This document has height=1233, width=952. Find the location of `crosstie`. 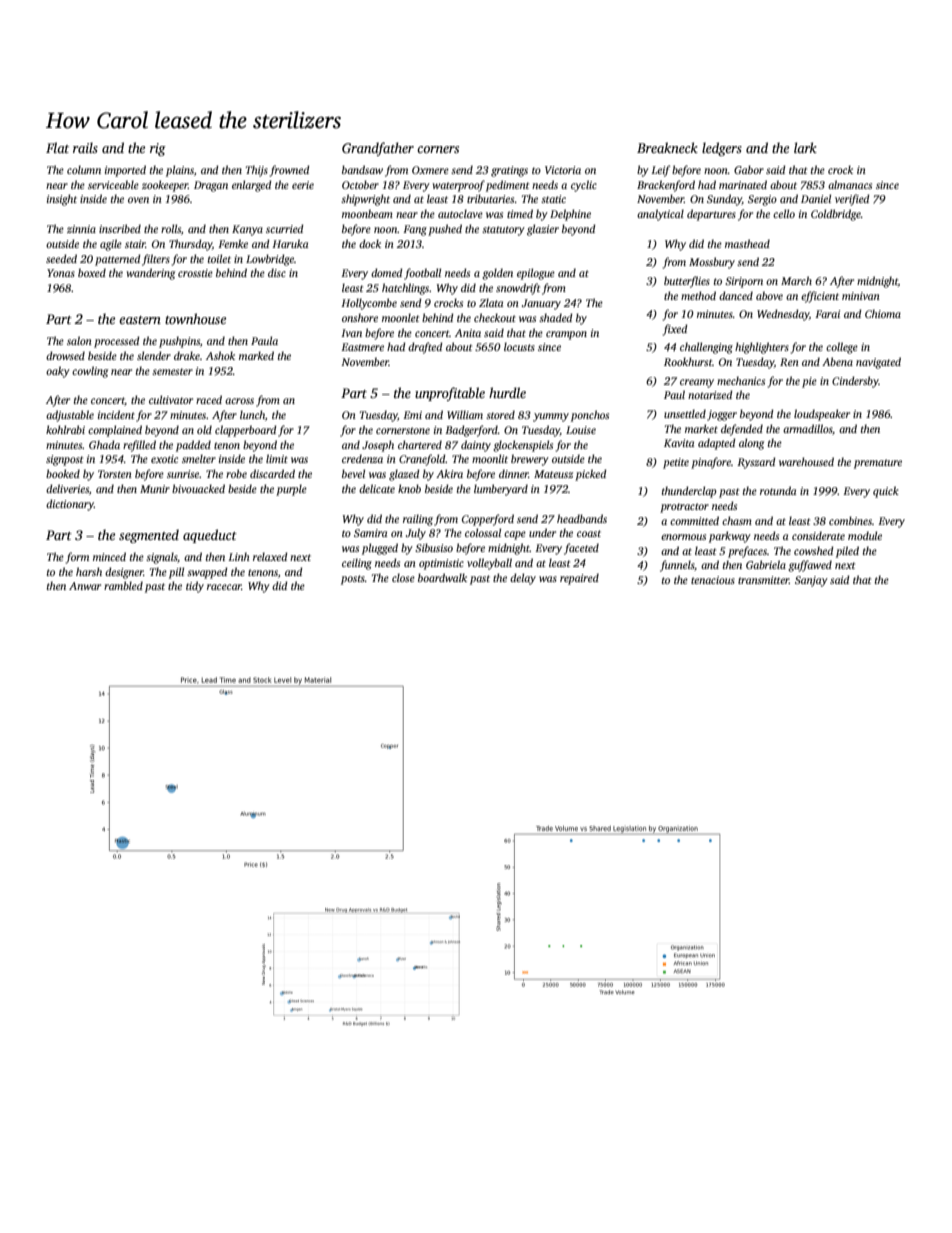

crosstie is located at coordinates (195, 273).
